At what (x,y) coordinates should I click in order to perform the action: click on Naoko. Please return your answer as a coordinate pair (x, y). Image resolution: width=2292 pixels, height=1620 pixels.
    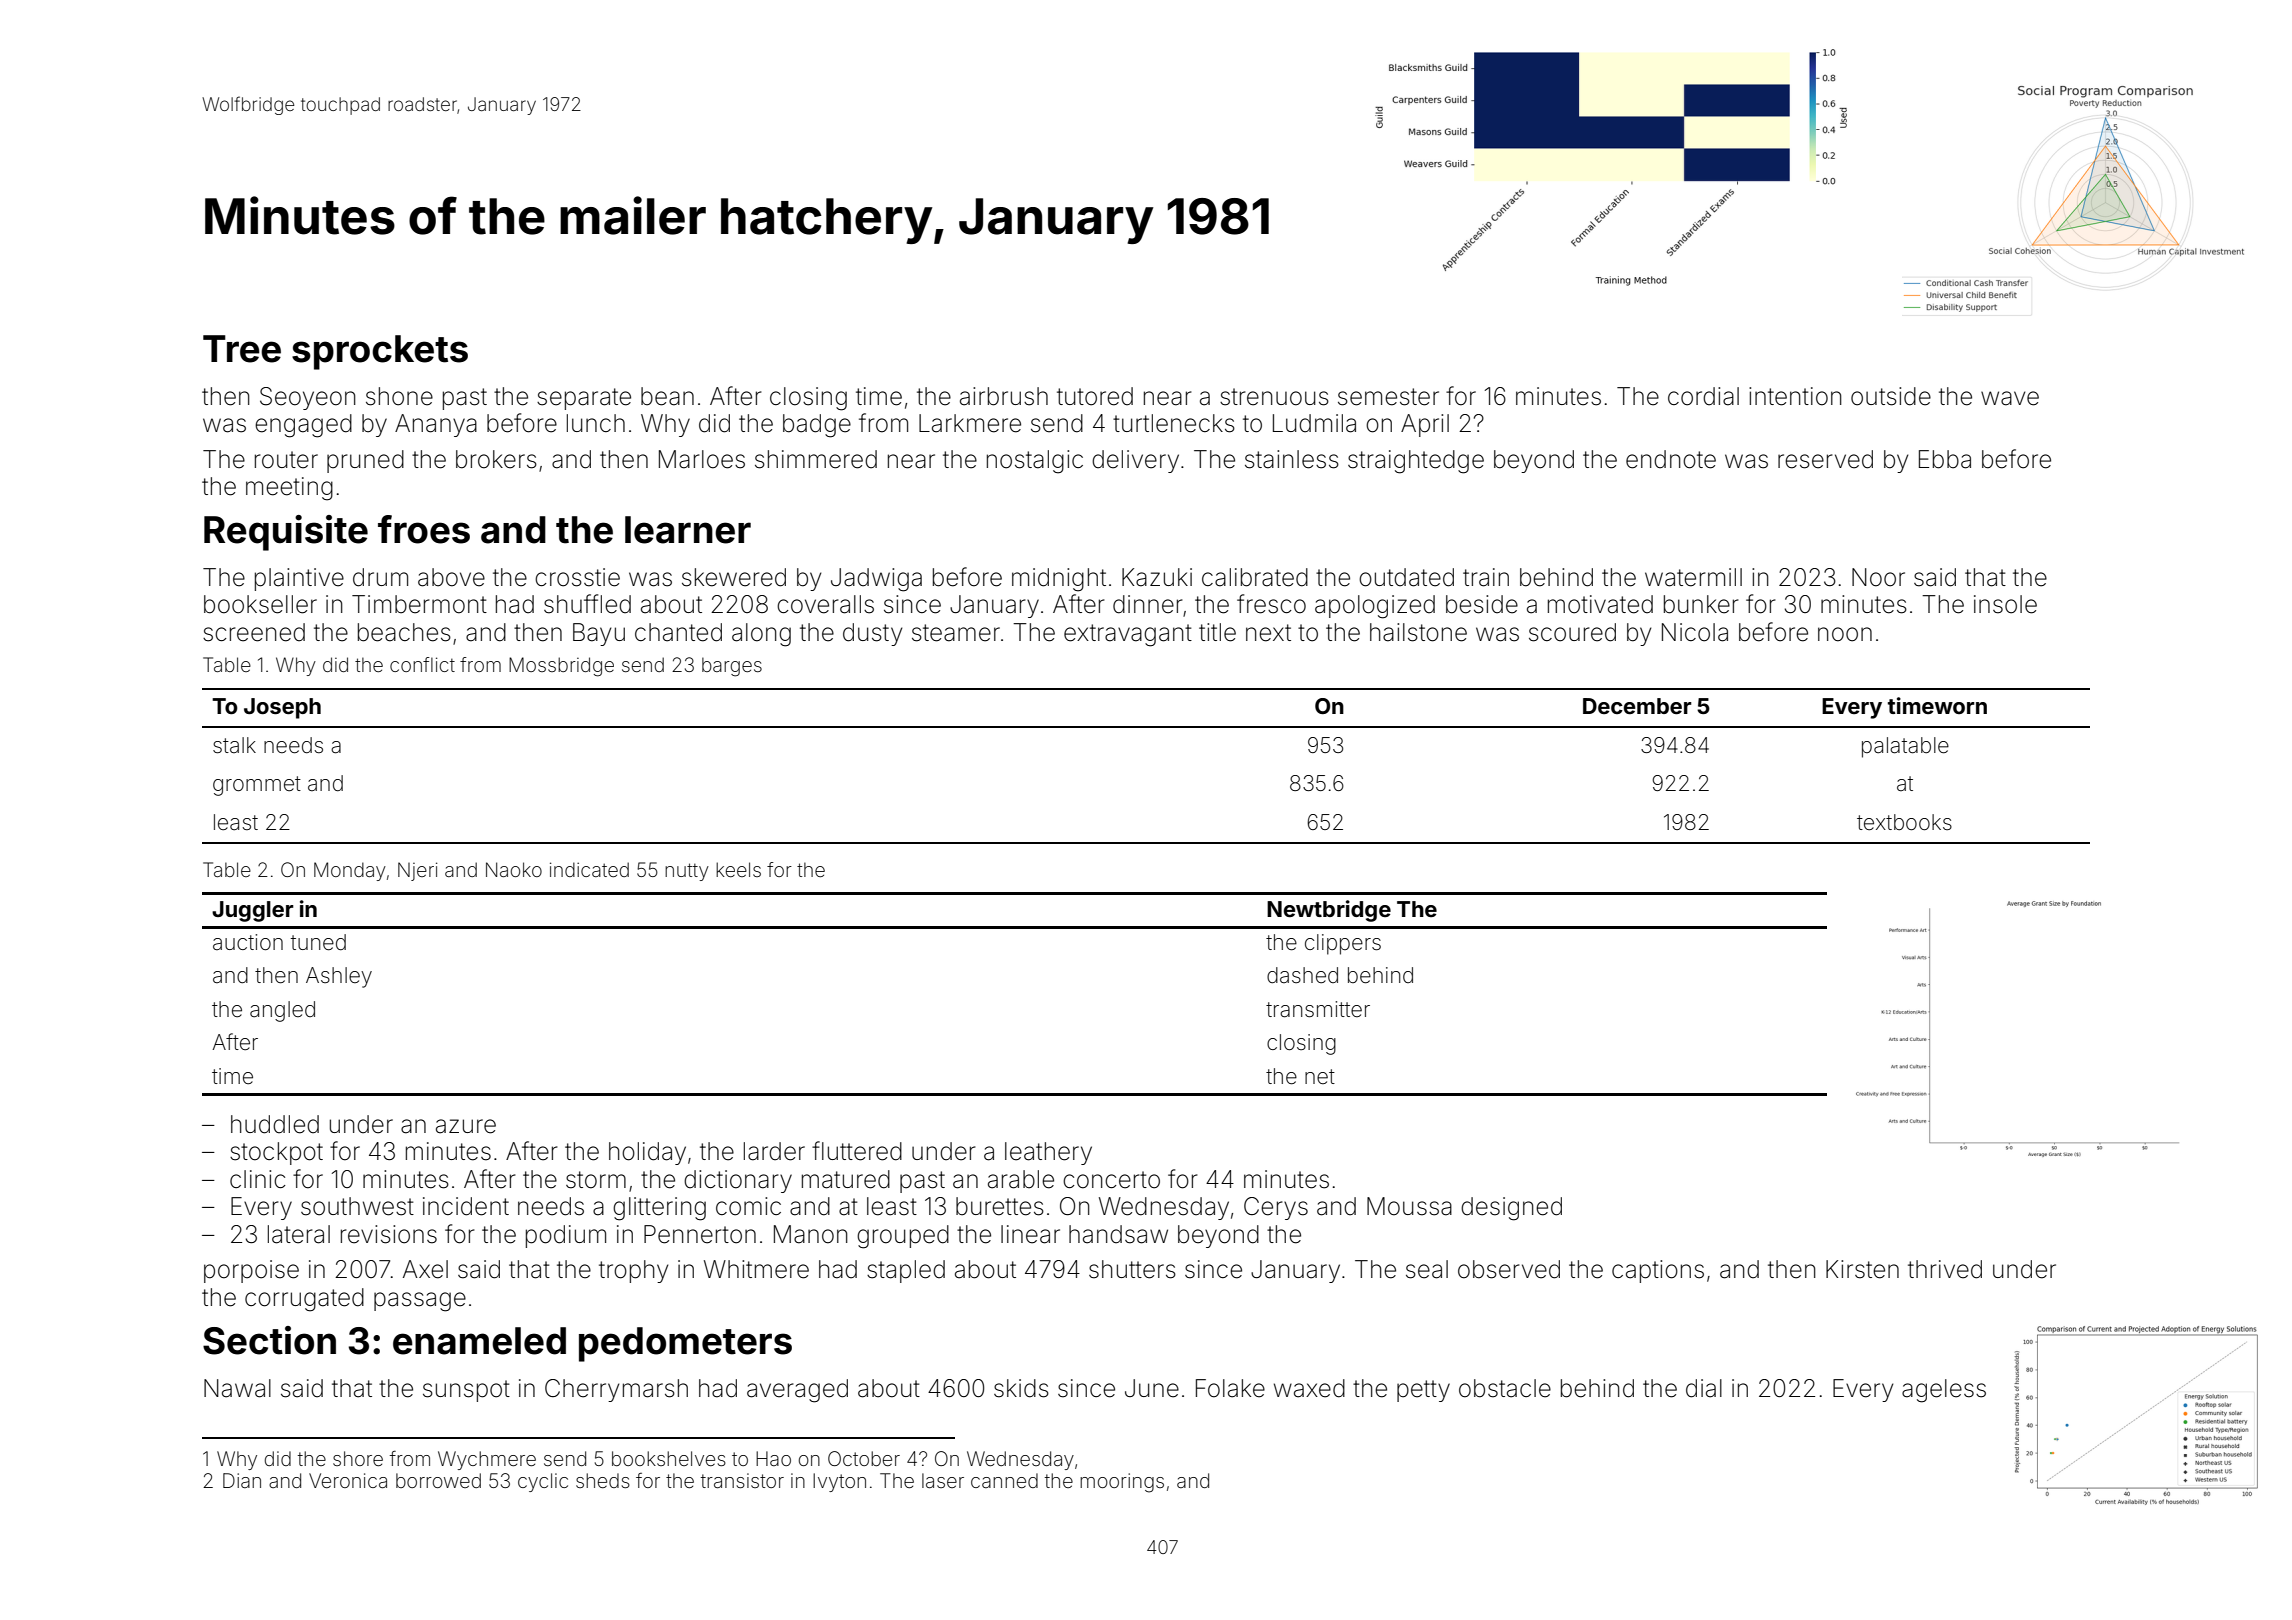
    Looking at the image, I should click on (514, 869).
